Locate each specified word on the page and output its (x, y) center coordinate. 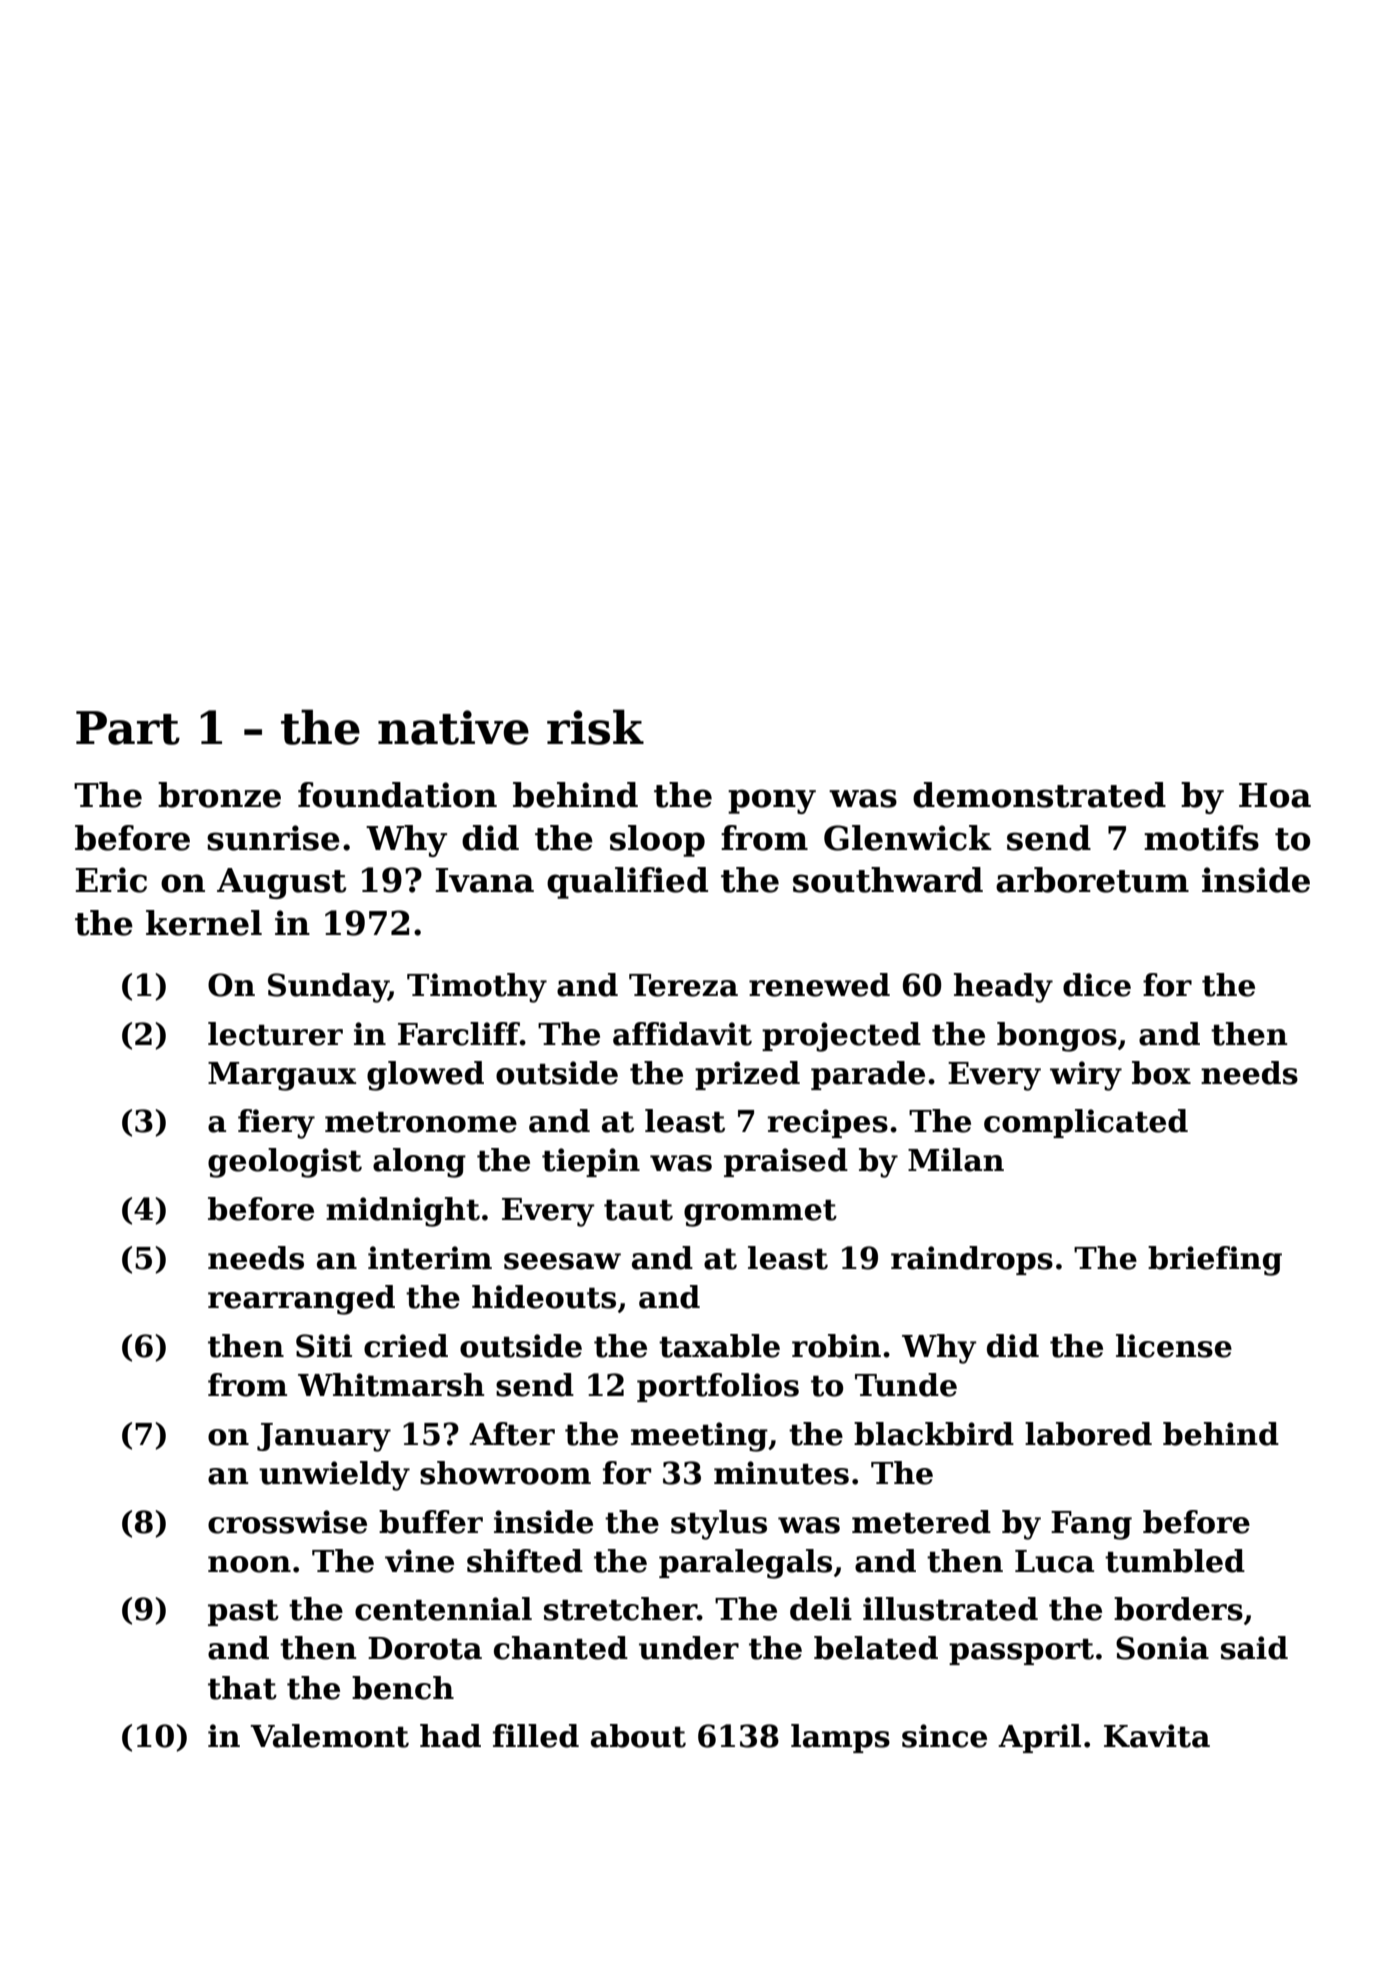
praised (786, 1162)
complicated (1086, 1123)
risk (595, 727)
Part (128, 728)
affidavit (682, 1034)
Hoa (1275, 795)
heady (1003, 988)
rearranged (301, 1300)
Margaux (282, 1076)
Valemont (329, 1736)
